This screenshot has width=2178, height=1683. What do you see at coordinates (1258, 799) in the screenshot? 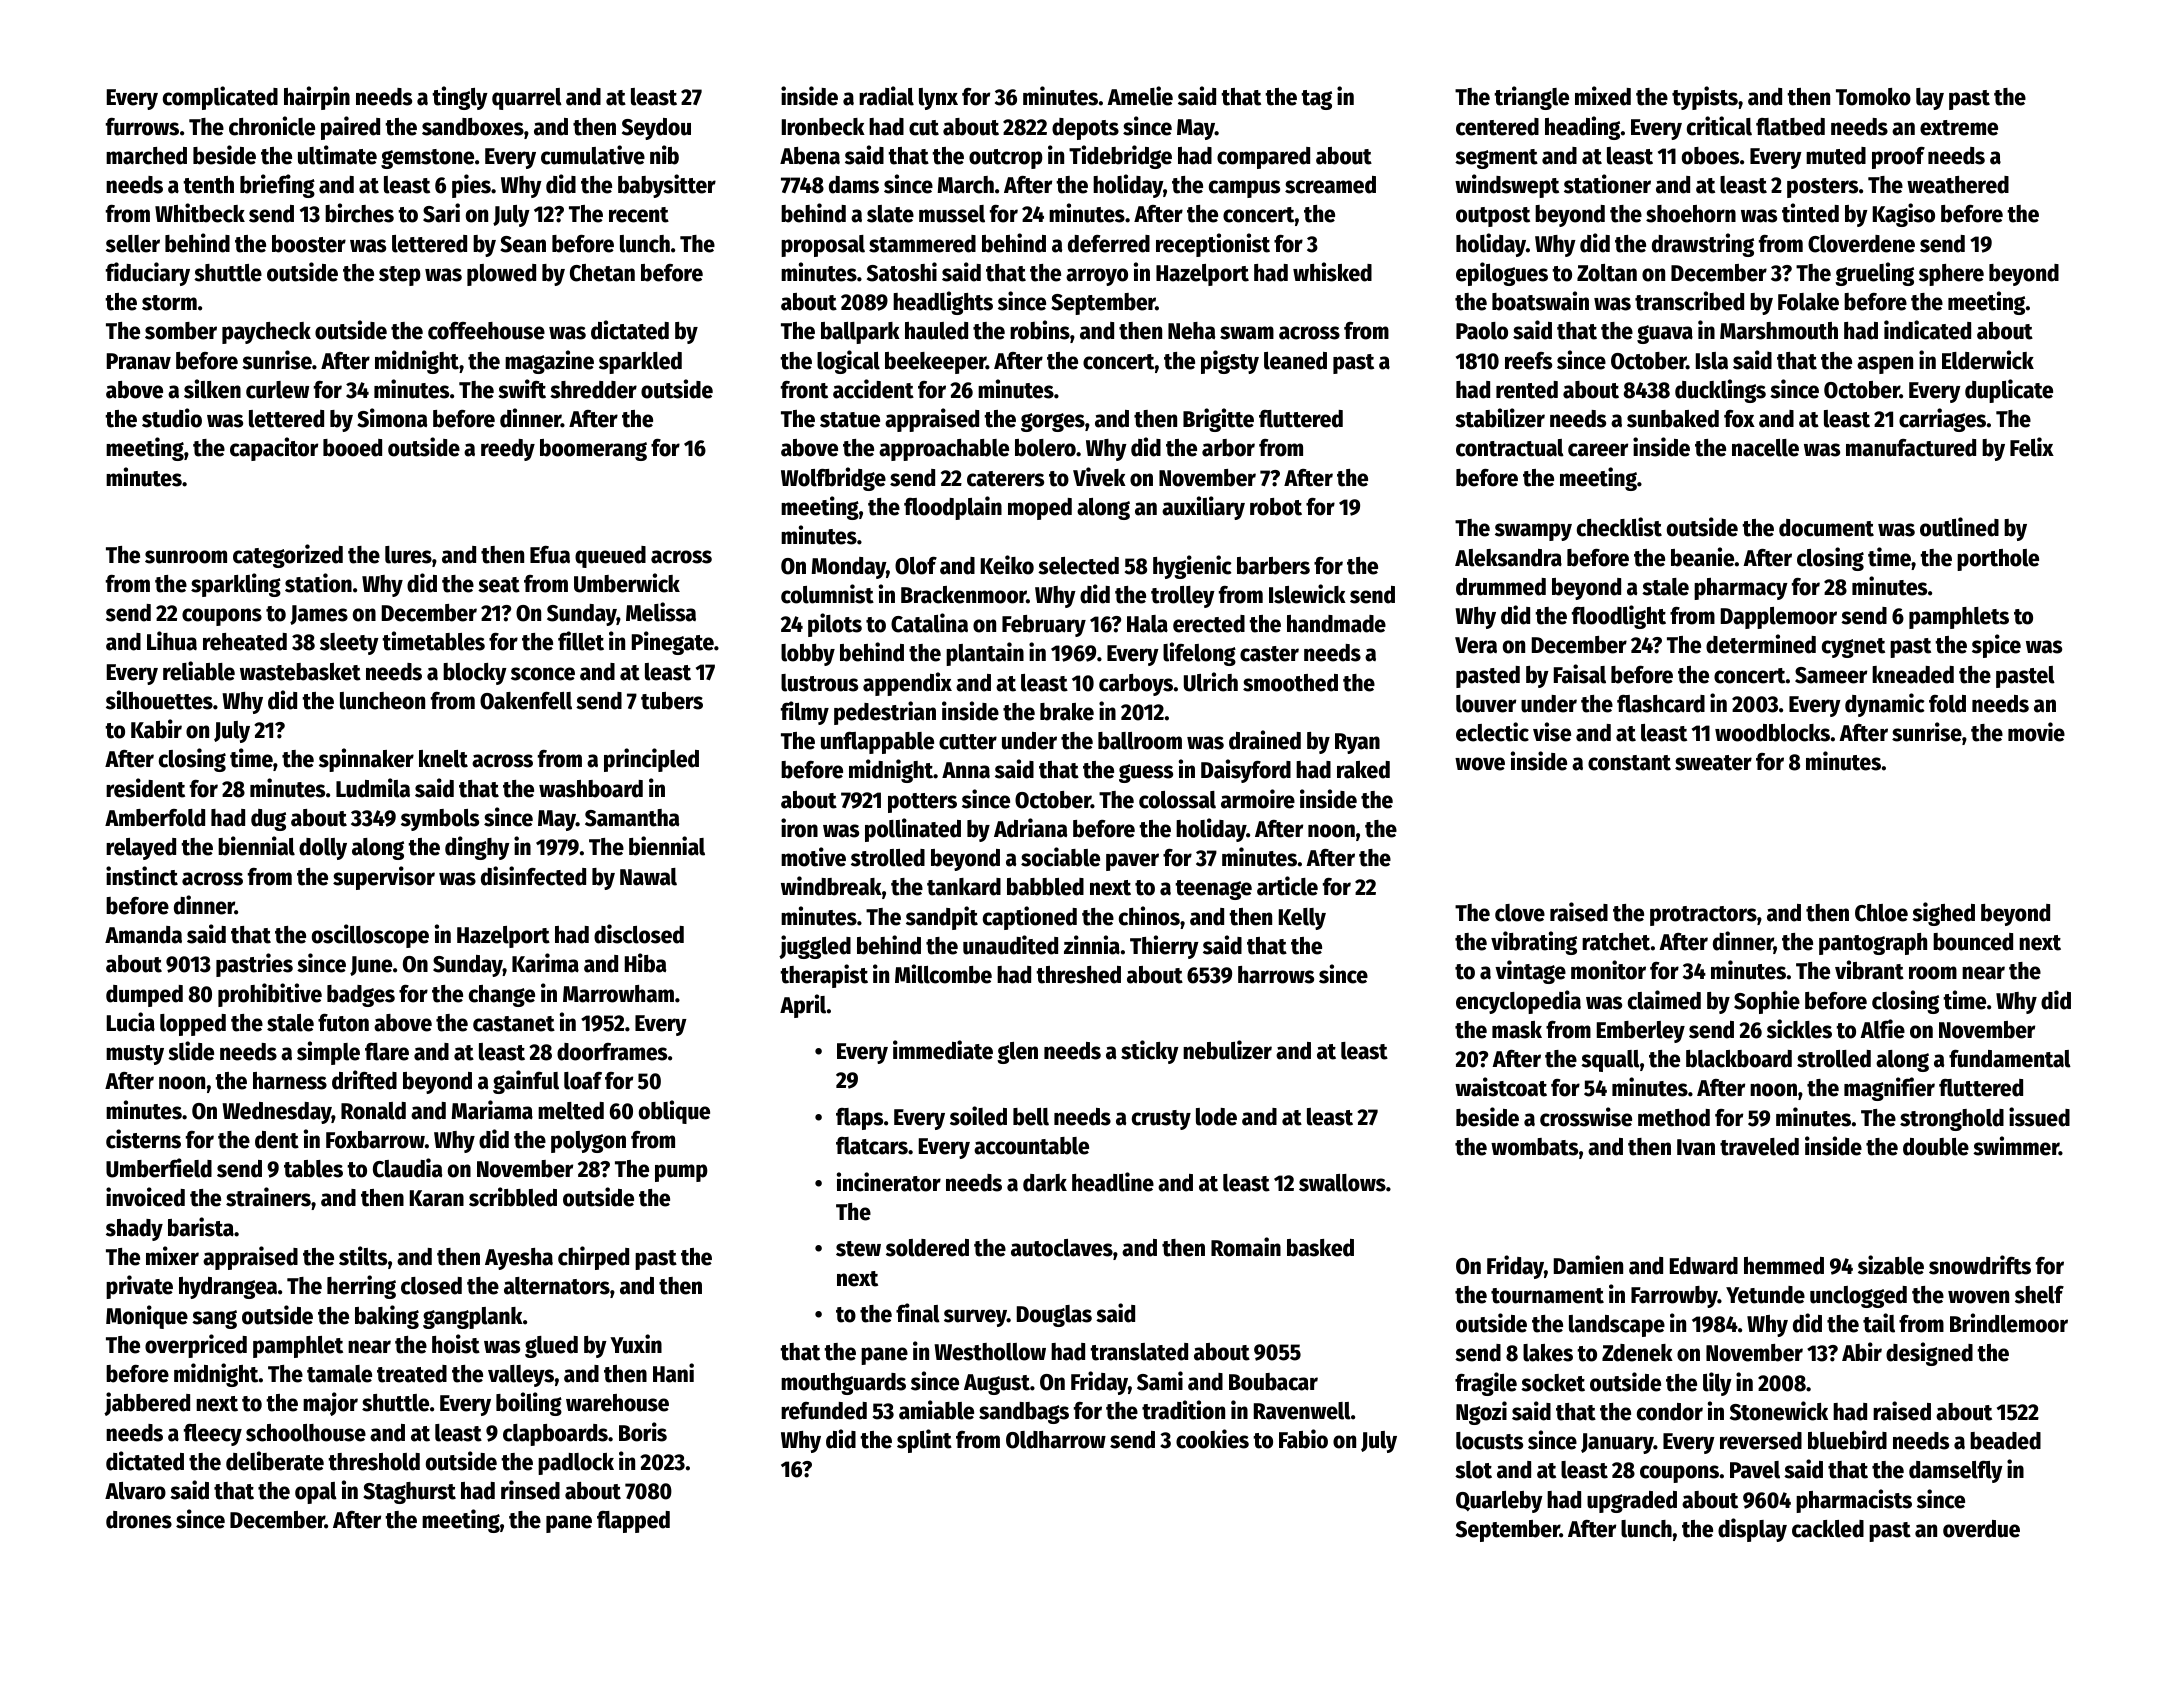
I see `armoire` at bounding box center [1258, 799].
